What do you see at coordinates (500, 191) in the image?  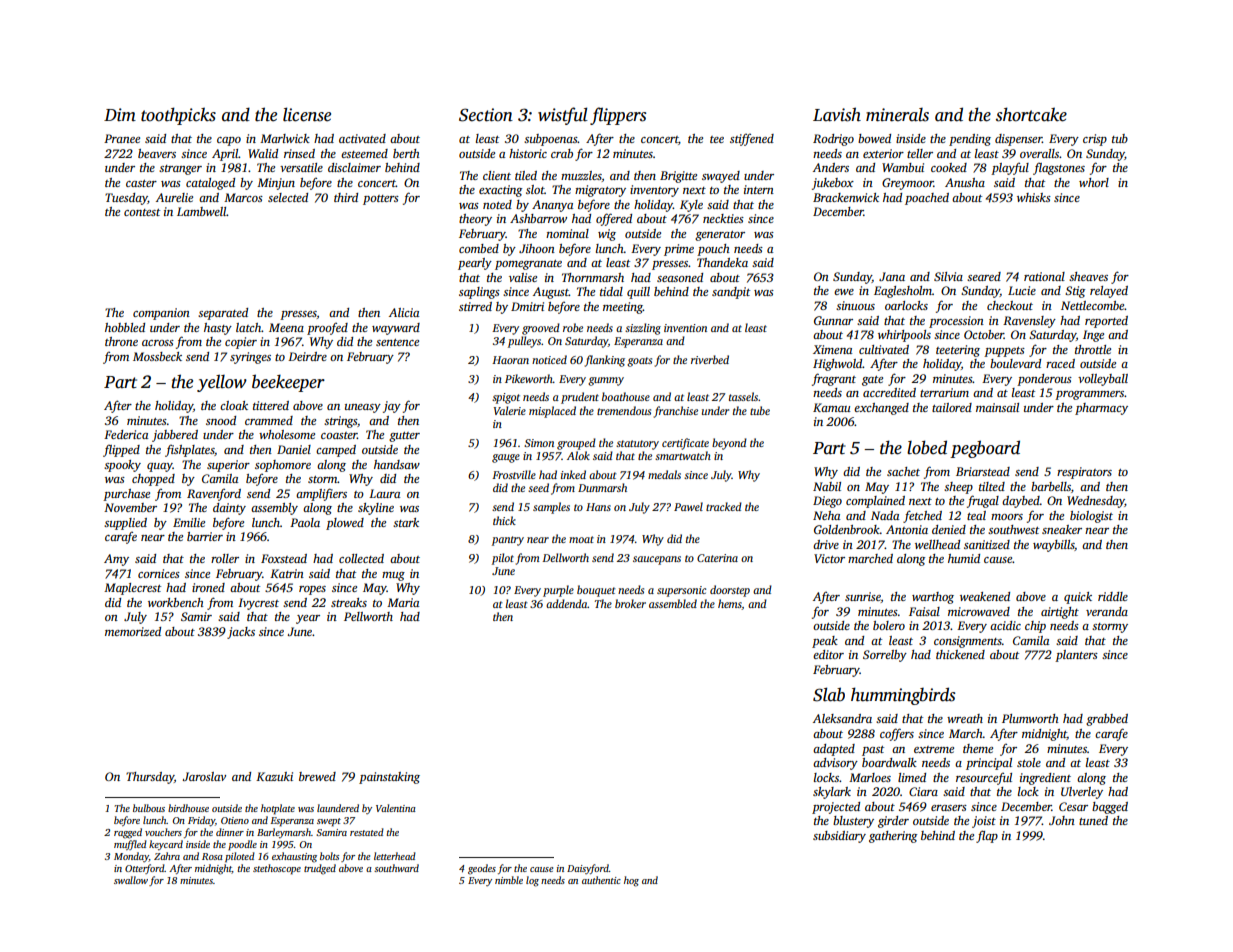 I see `exacting` at bounding box center [500, 191].
